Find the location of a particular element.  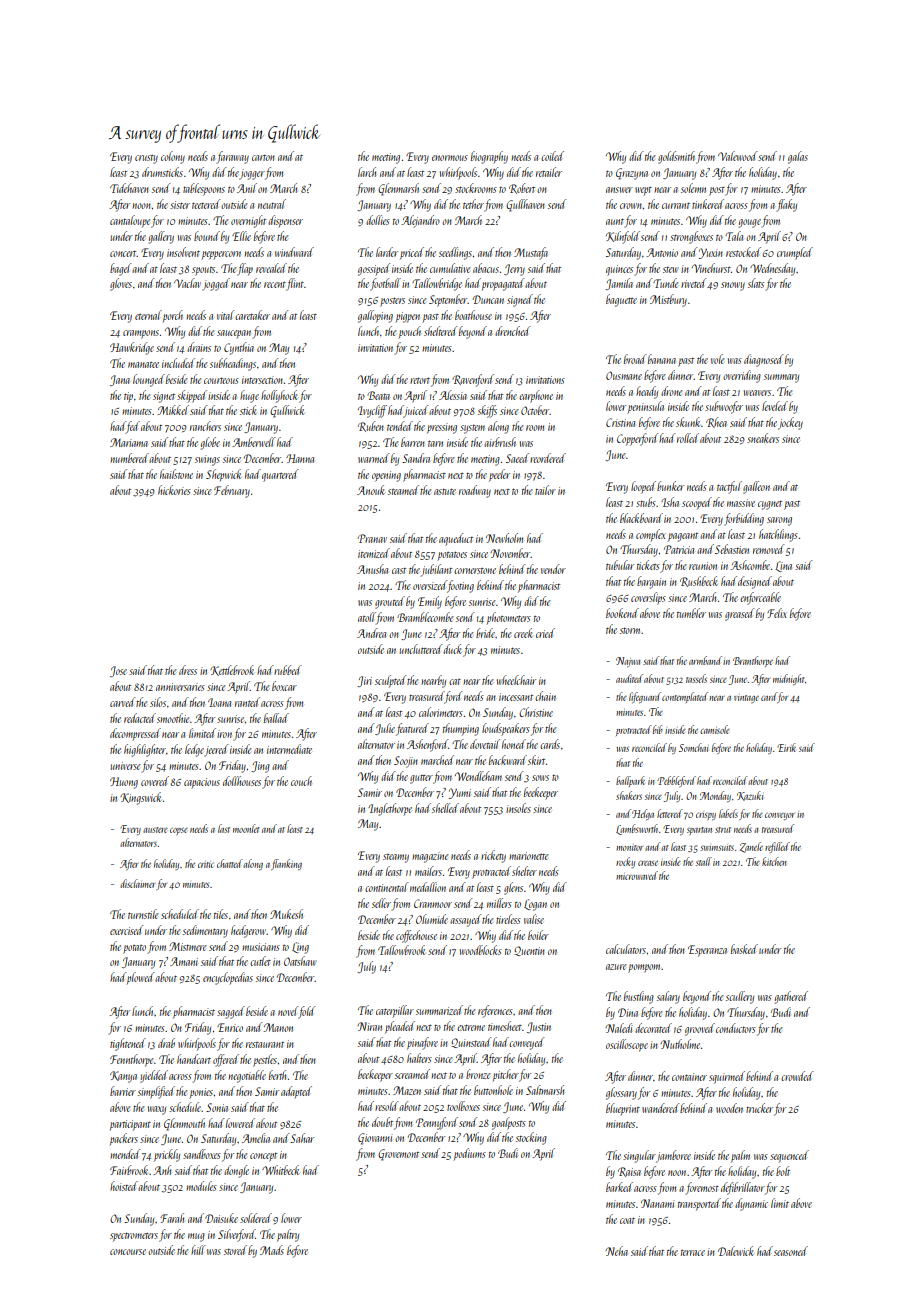

retailer is located at coordinates (549, 172).
